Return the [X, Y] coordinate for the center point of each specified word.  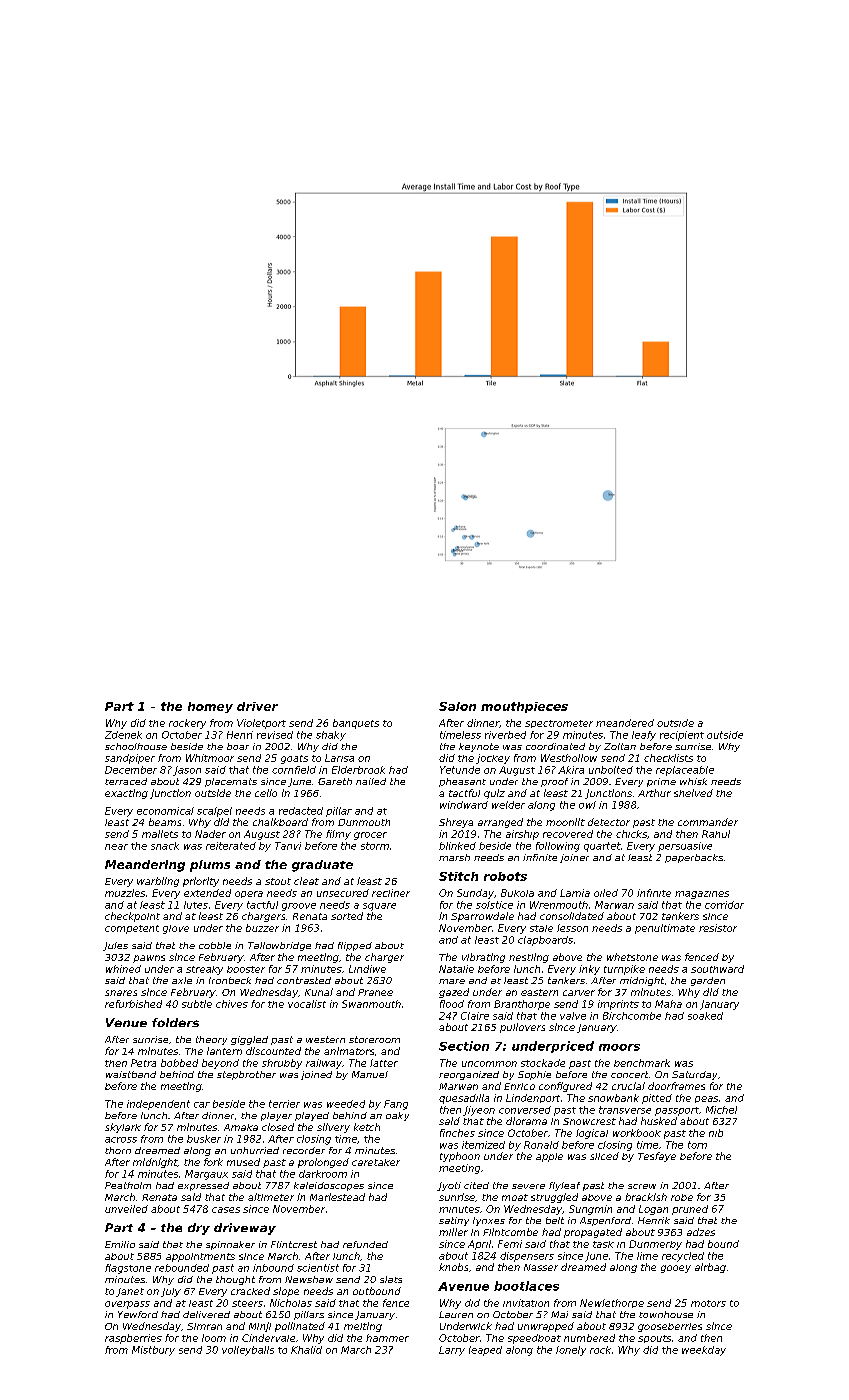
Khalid [306, 1350]
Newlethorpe [612, 1303]
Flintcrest [294, 1244]
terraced [126, 781]
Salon [457, 706]
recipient [682, 736]
